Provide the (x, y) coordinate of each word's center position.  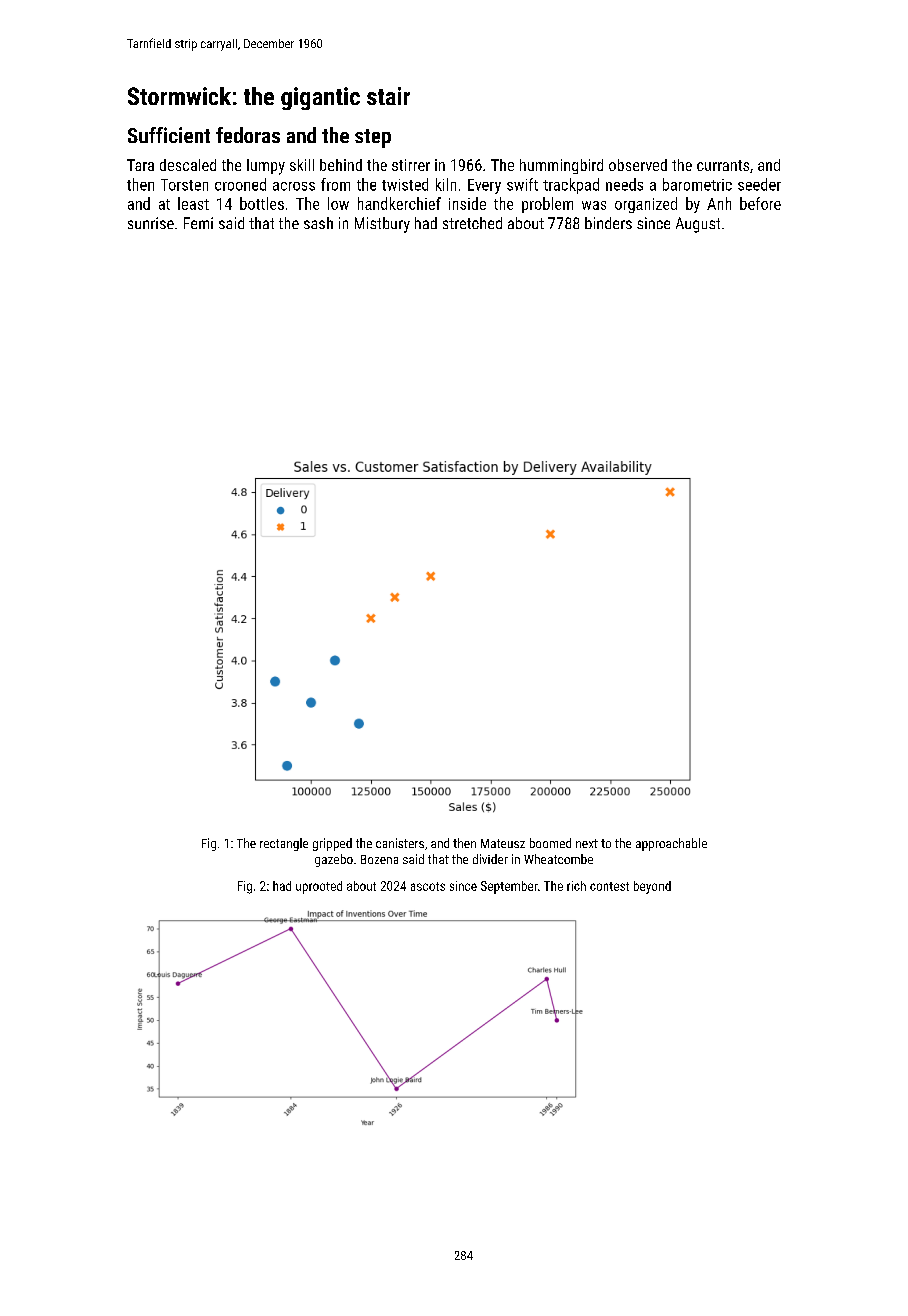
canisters (400, 843)
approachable (671, 844)
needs (624, 184)
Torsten (184, 185)
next (587, 843)
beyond (652, 887)
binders (608, 223)
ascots (428, 886)
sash (318, 223)
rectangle (284, 844)
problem (547, 205)
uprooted (319, 887)
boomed (550, 843)
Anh (719, 203)
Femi (198, 223)
